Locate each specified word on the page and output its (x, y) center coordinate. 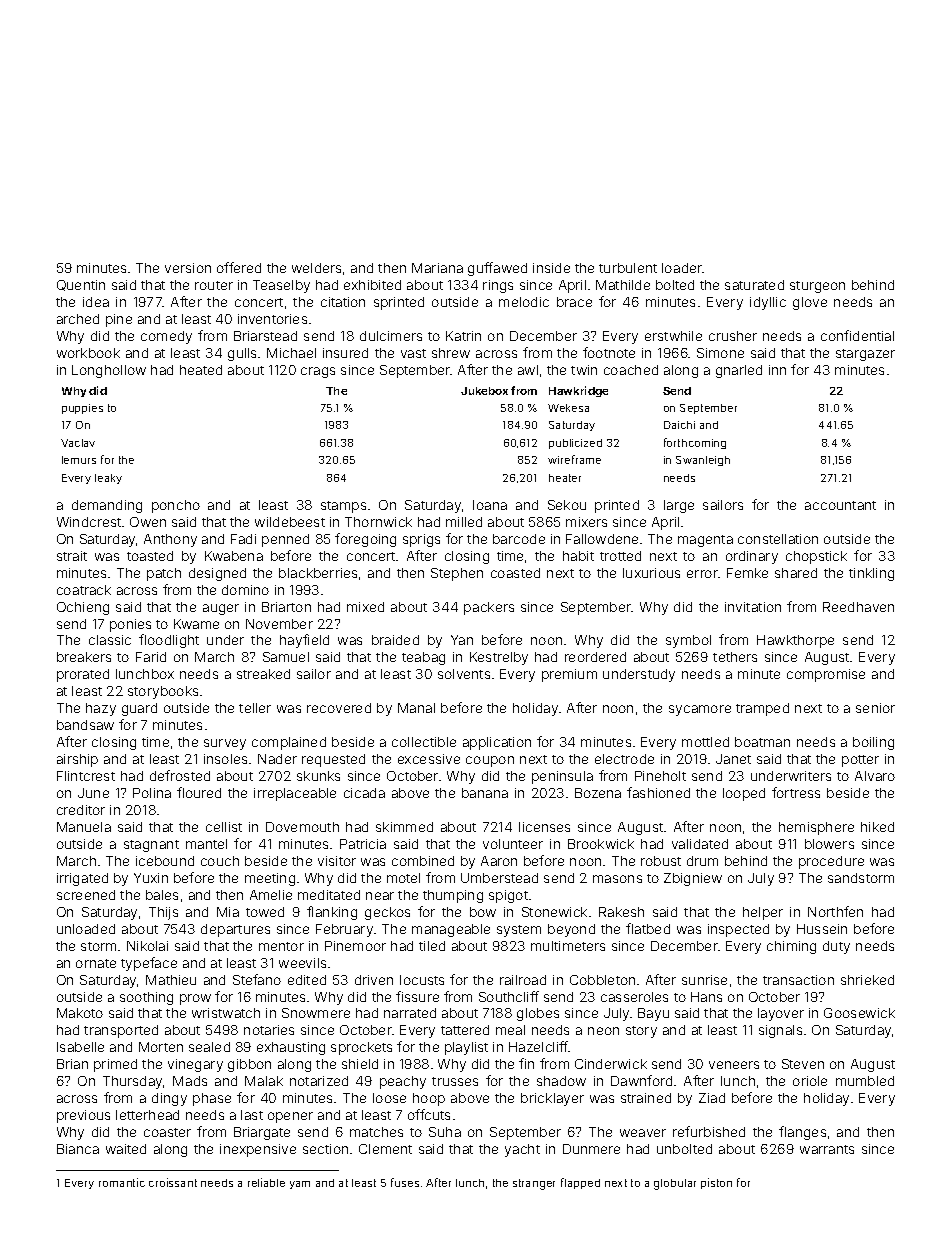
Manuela (84, 827)
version (188, 268)
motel (403, 878)
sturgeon (817, 287)
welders (316, 268)
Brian (72, 1064)
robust (661, 861)
